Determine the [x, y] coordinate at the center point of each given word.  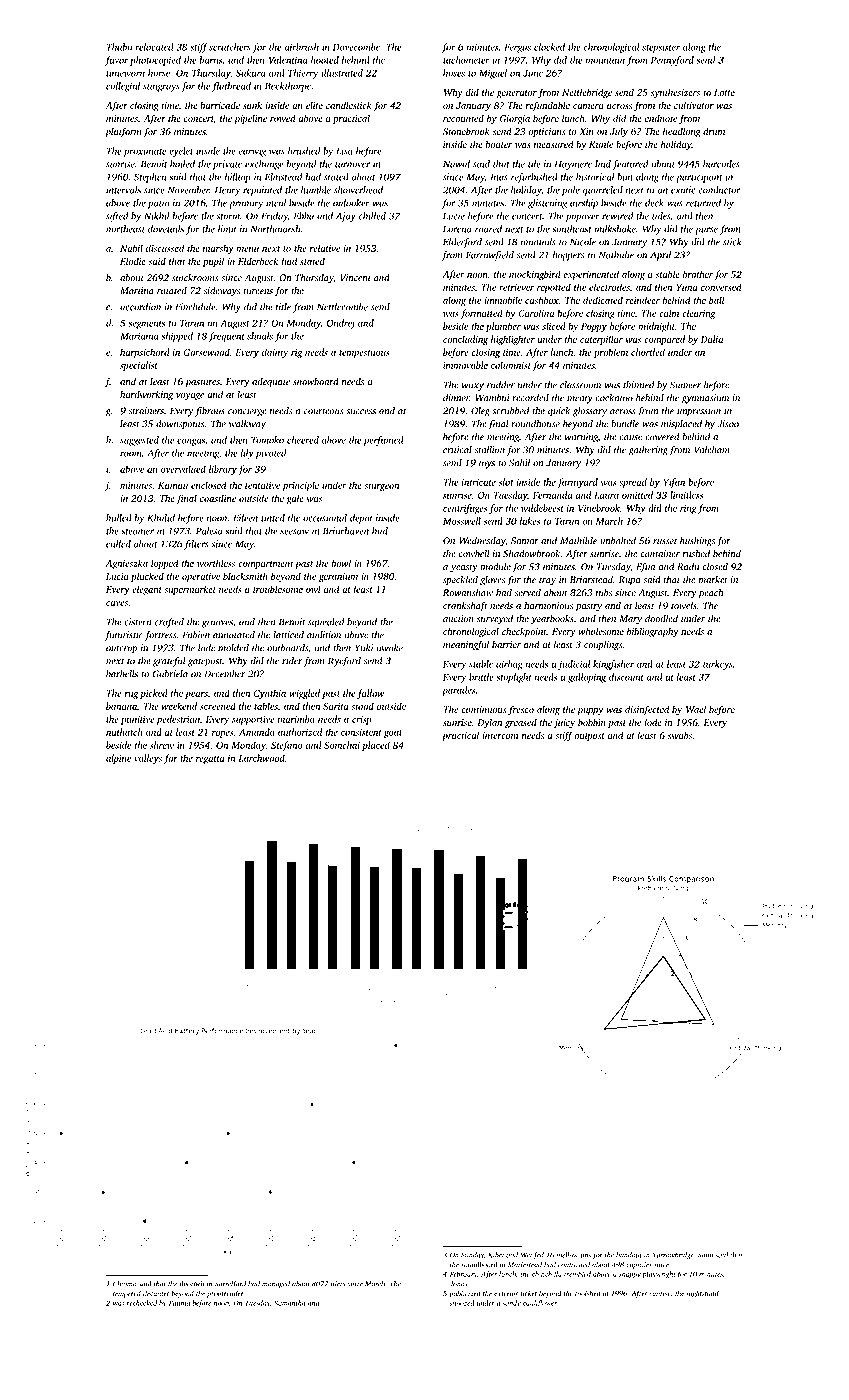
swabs [680, 735]
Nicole [583, 242]
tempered [127, 1294]
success [361, 412]
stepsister [661, 48]
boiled [182, 164]
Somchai [342, 745]
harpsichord [145, 353]
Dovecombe [356, 47]
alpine [118, 759]
